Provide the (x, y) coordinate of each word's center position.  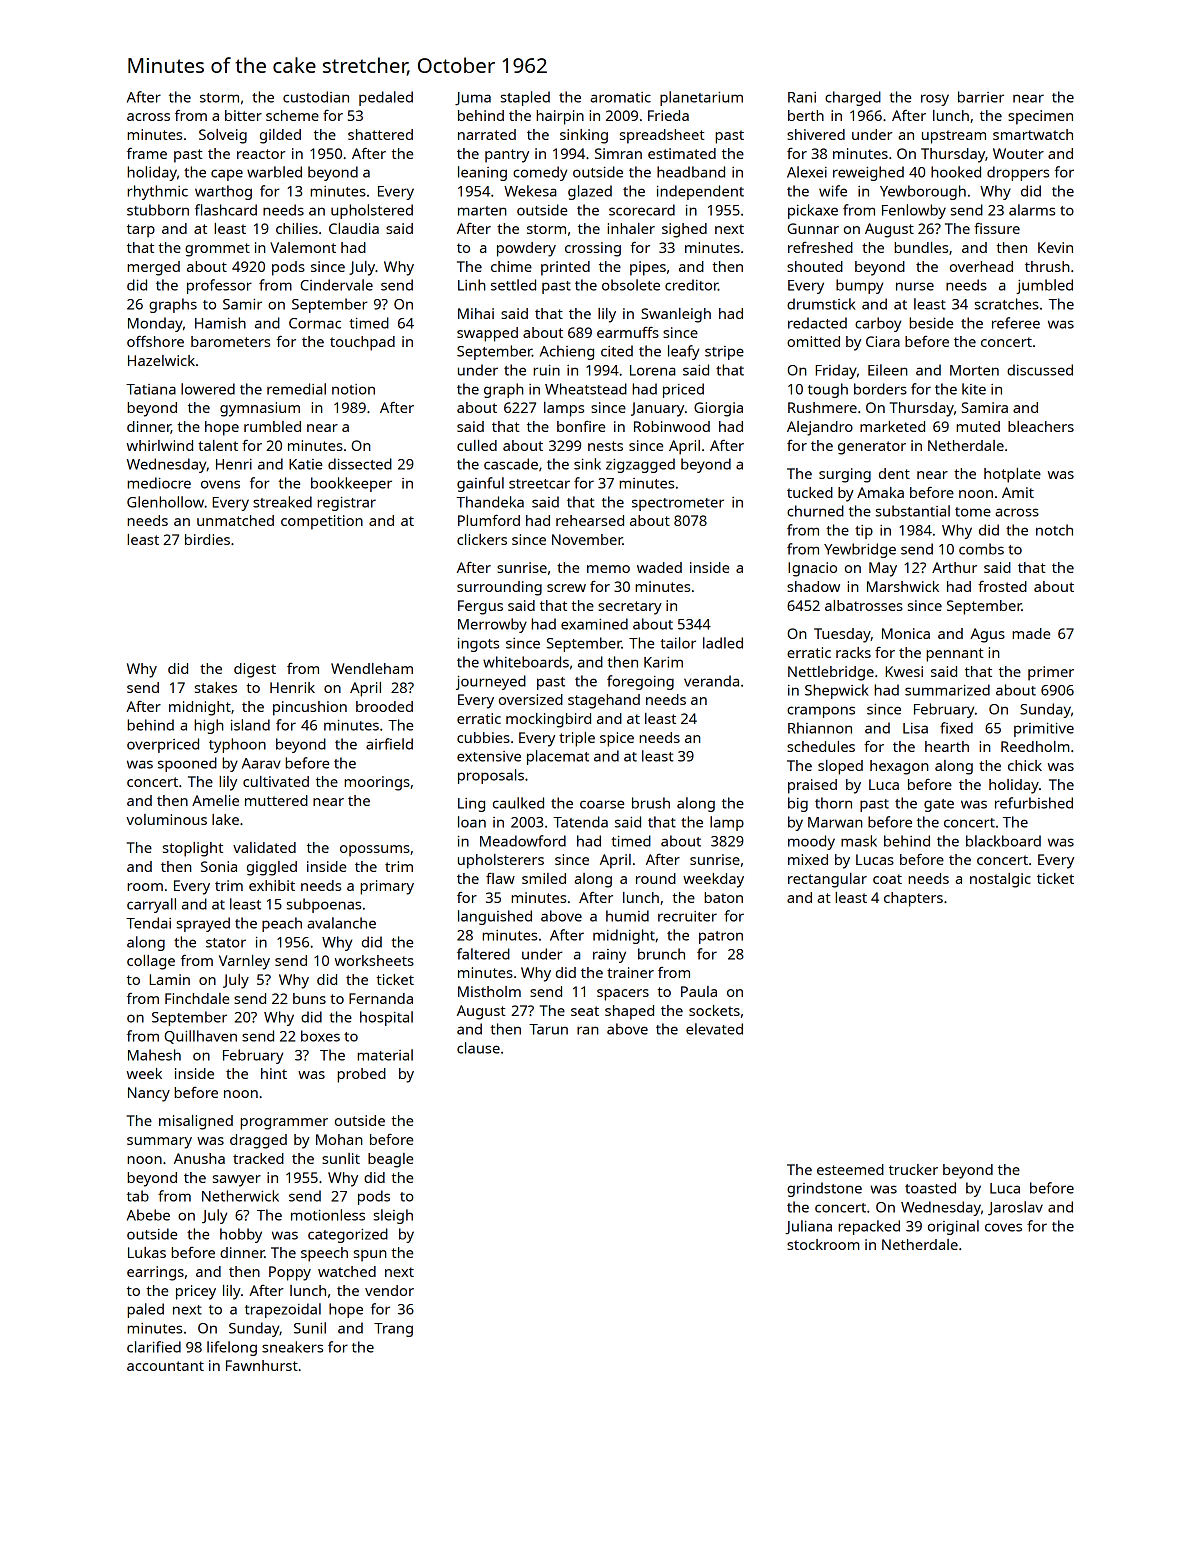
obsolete (631, 285)
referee (1016, 323)
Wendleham (372, 668)
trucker (913, 1169)
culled (477, 445)
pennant (955, 655)
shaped (629, 1012)
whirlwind (160, 445)
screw (566, 588)
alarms (1032, 210)
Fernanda (381, 998)
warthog (223, 192)
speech (324, 1254)
